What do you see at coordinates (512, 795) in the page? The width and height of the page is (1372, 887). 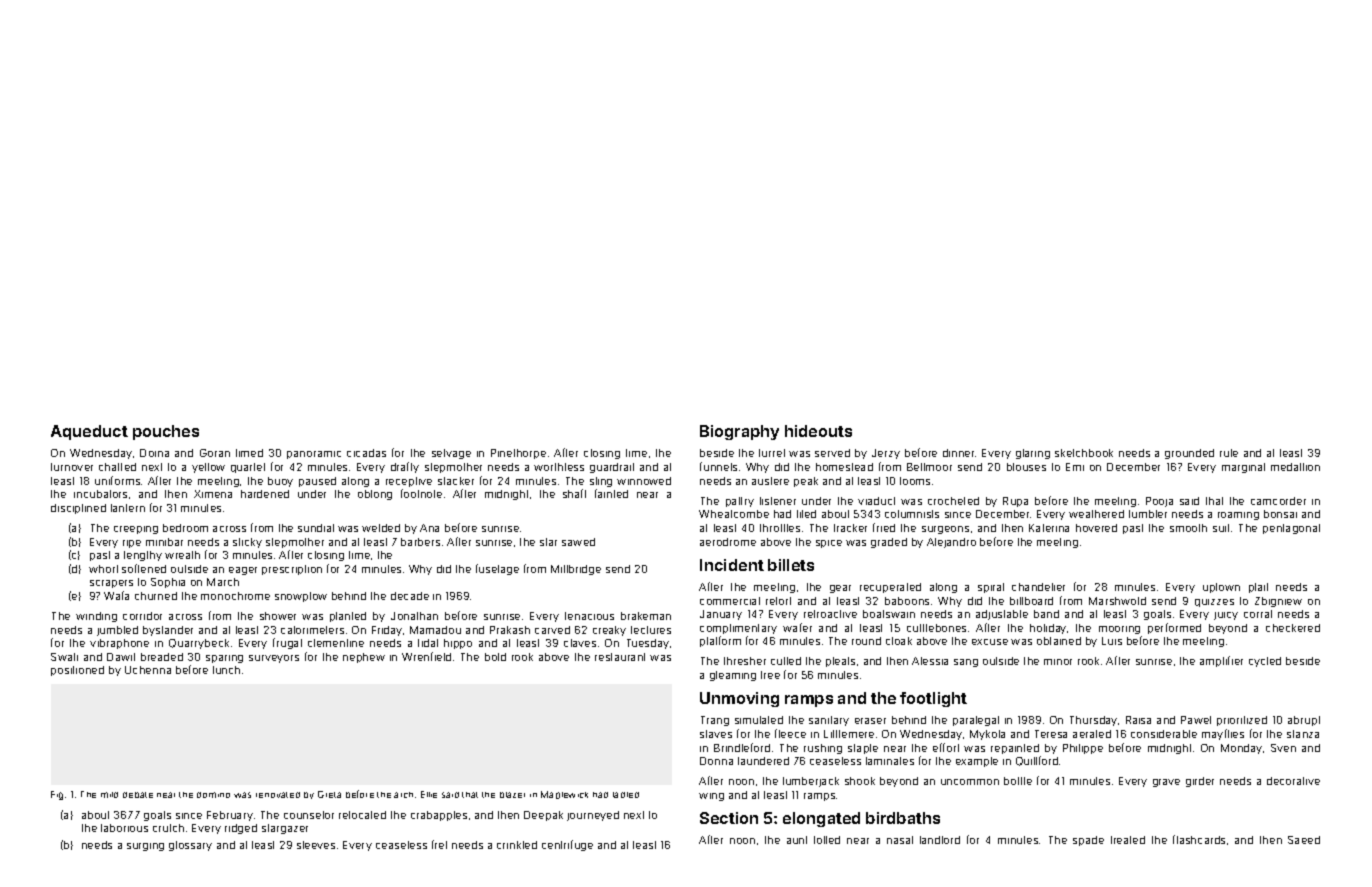 I see `blazer` at bounding box center [512, 795].
